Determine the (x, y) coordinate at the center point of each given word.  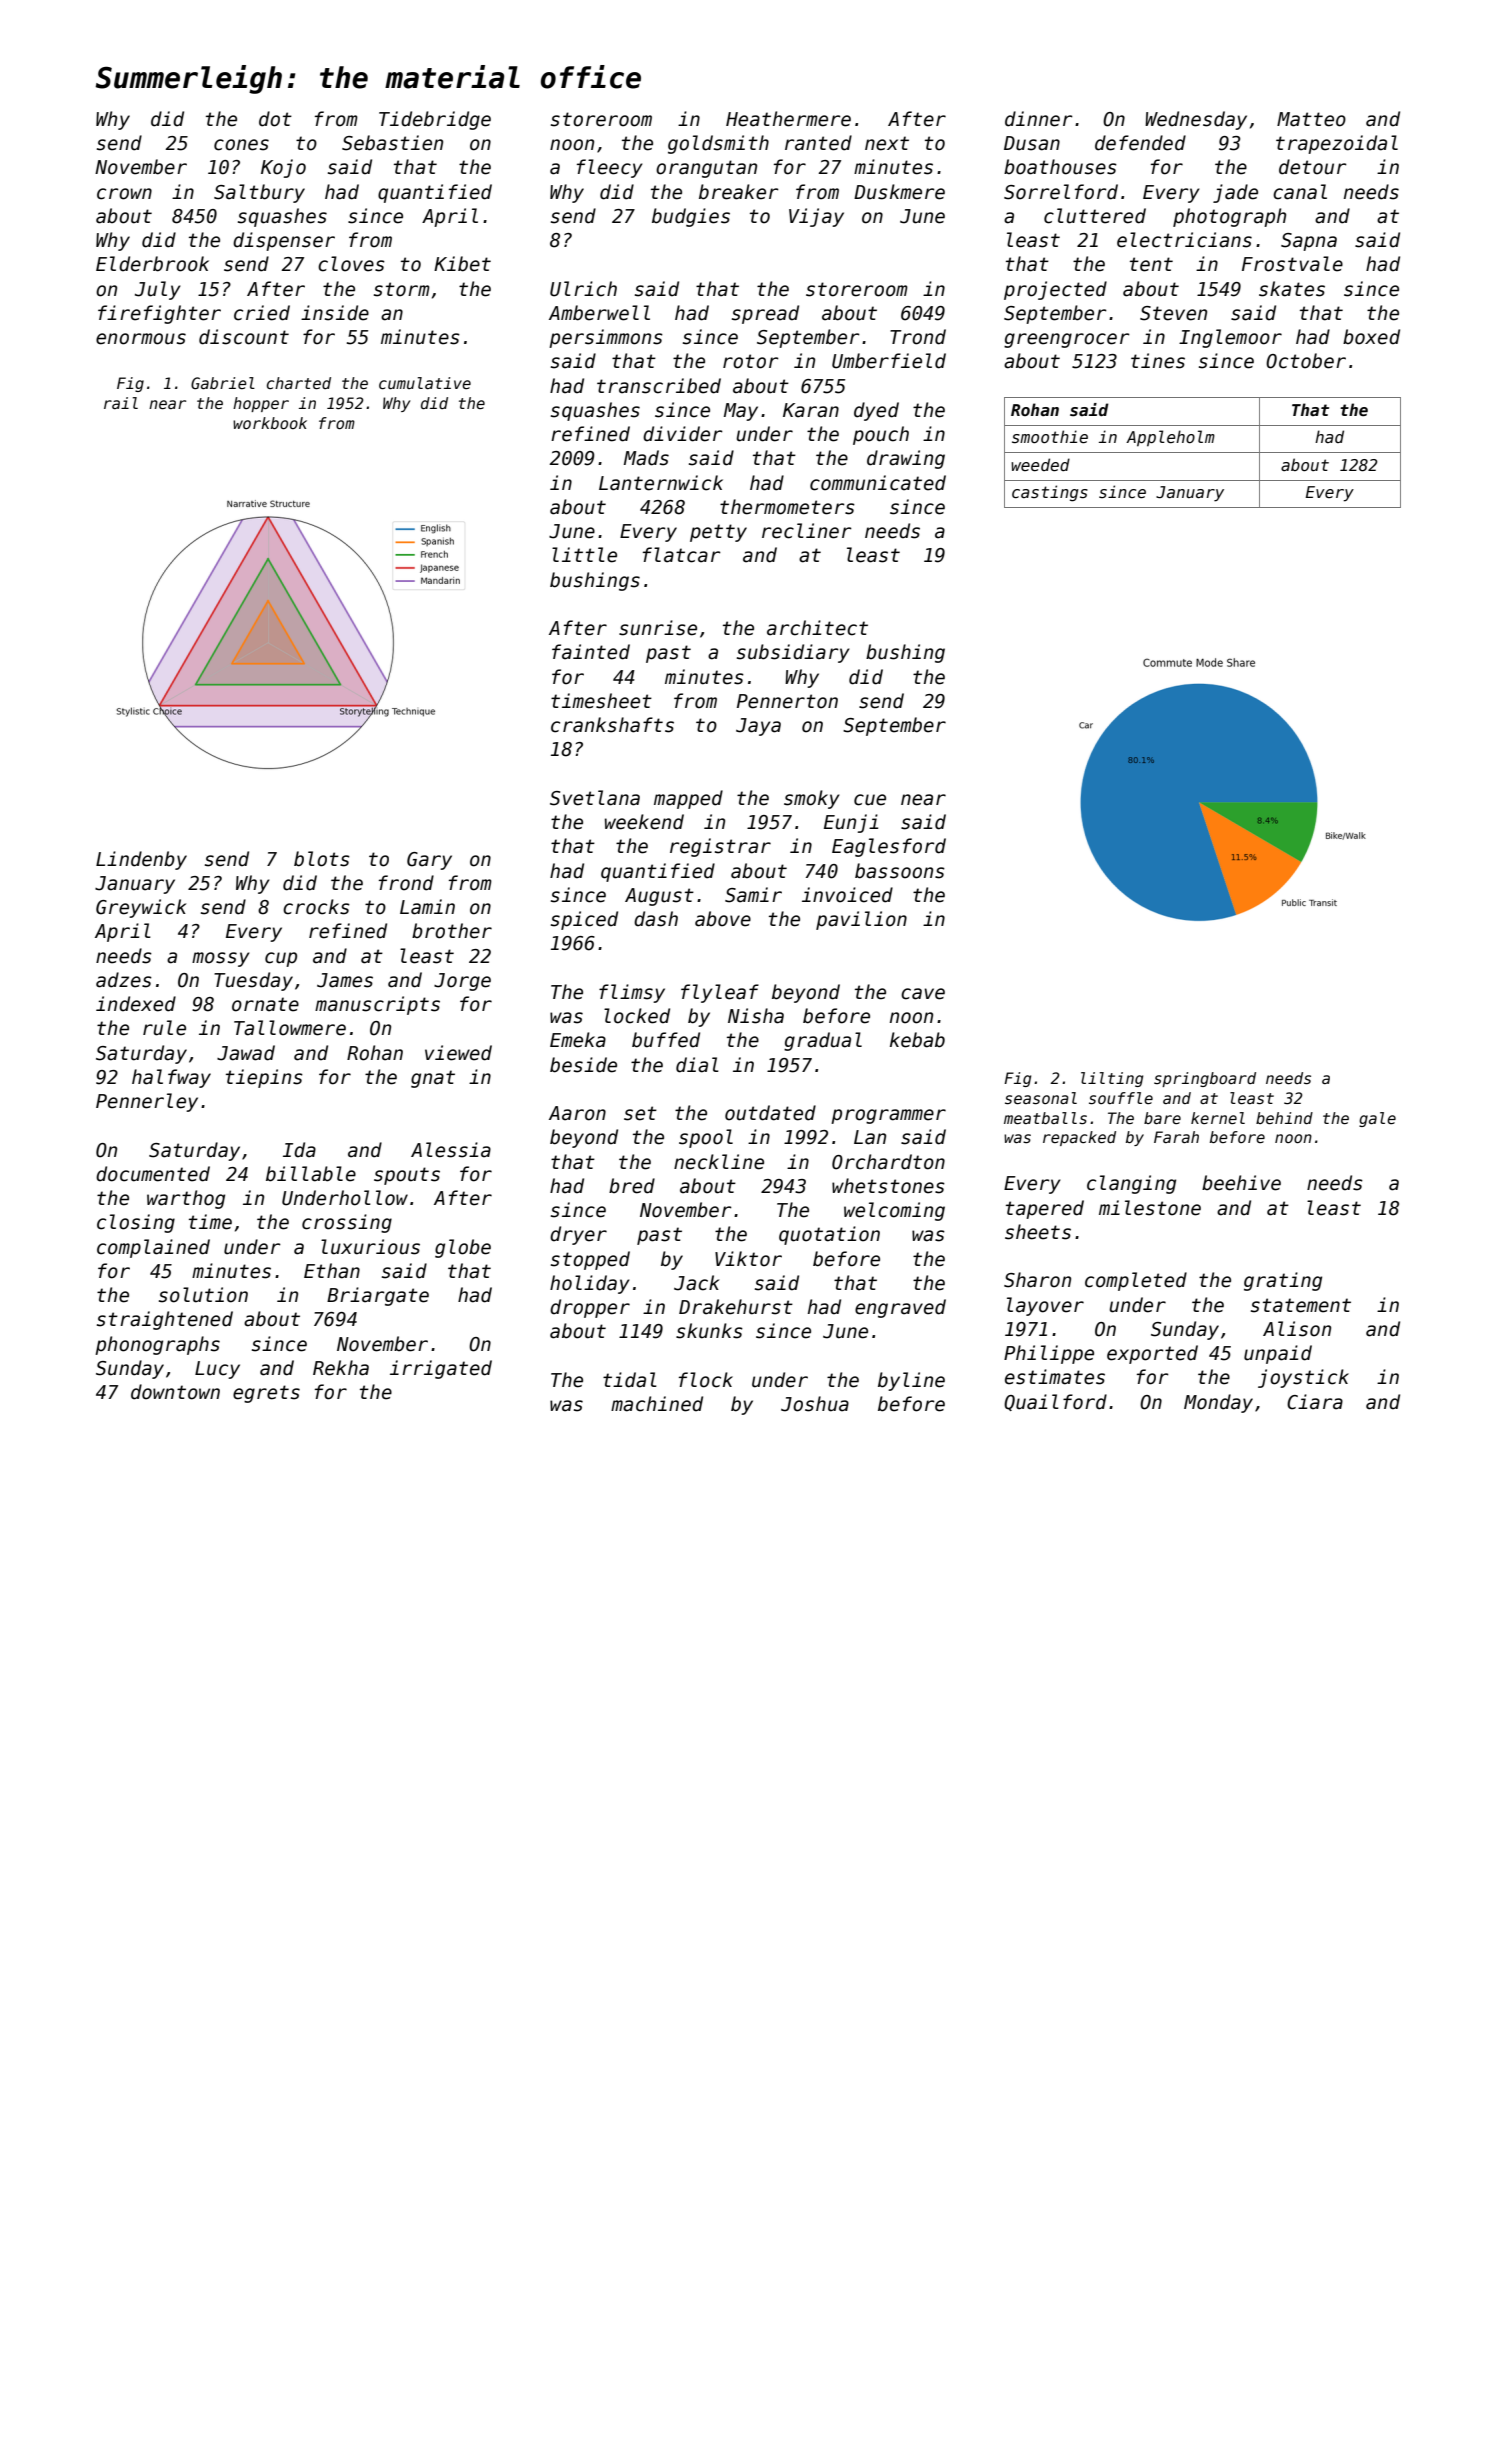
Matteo (1311, 119)
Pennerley (147, 1102)
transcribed (659, 386)
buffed (666, 1040)
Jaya (758, 727)
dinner (1039, 119)
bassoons (900, 871)
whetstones (888, 1186)
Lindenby (141, 860)
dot (275, 119)
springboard (1205, 1079)
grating (1283, 1281)
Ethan (332, 1271)
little (584, 555)
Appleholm (1170, 438)
